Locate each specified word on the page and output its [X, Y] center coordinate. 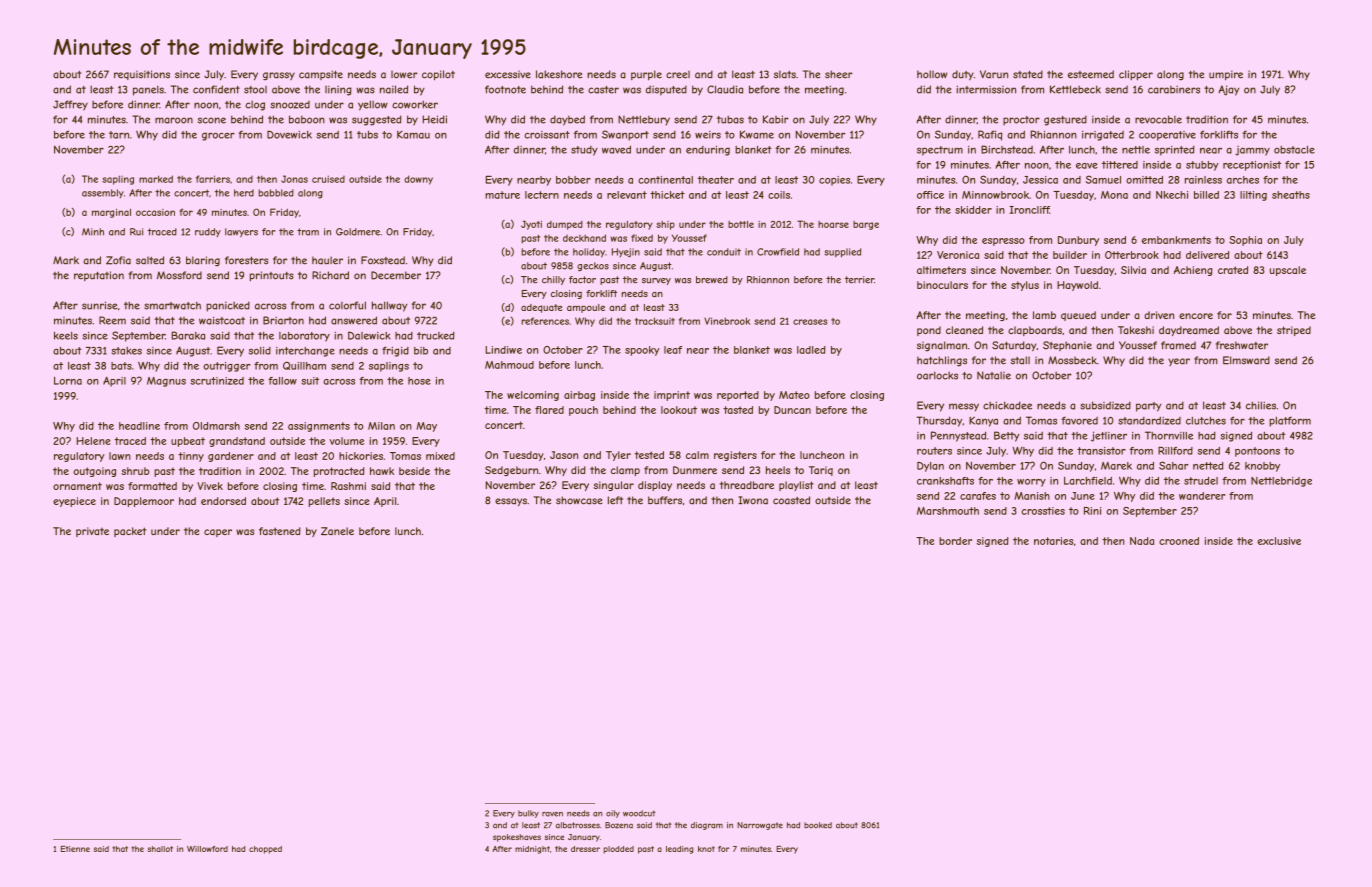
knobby [1262, 467]
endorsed [223, 501]
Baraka [188, 335]
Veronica [958, 255]
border [955, 541]
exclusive [1279, 541]
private [92, 532]
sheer [839, 74]
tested [649, 455]
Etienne [75, 849]
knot [706, 849]
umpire [1226, 75]
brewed [712, 280]
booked [818, 825]
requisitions [142, 75]
